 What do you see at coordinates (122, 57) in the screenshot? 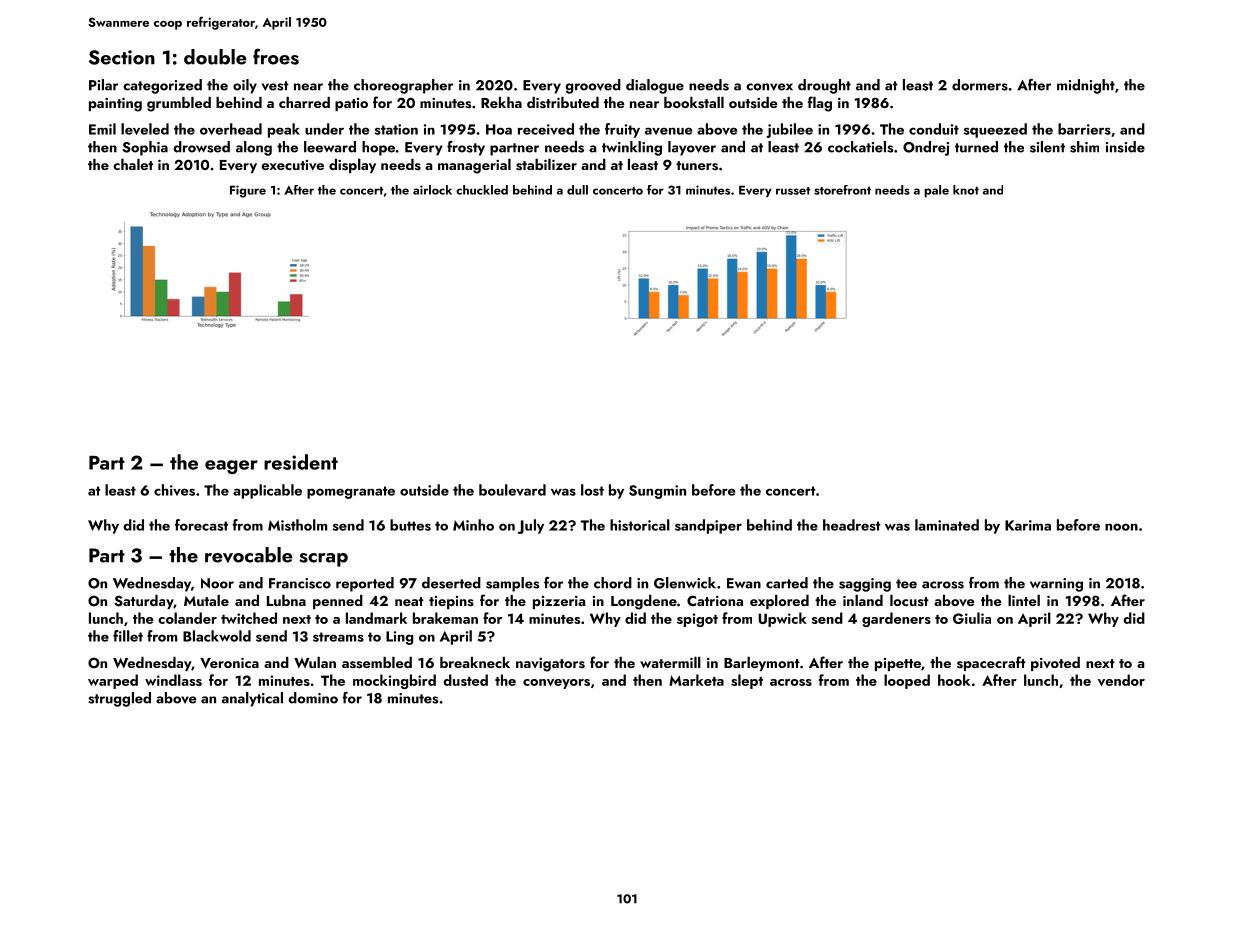
I see `Section` at bounding box center [122, 57].
